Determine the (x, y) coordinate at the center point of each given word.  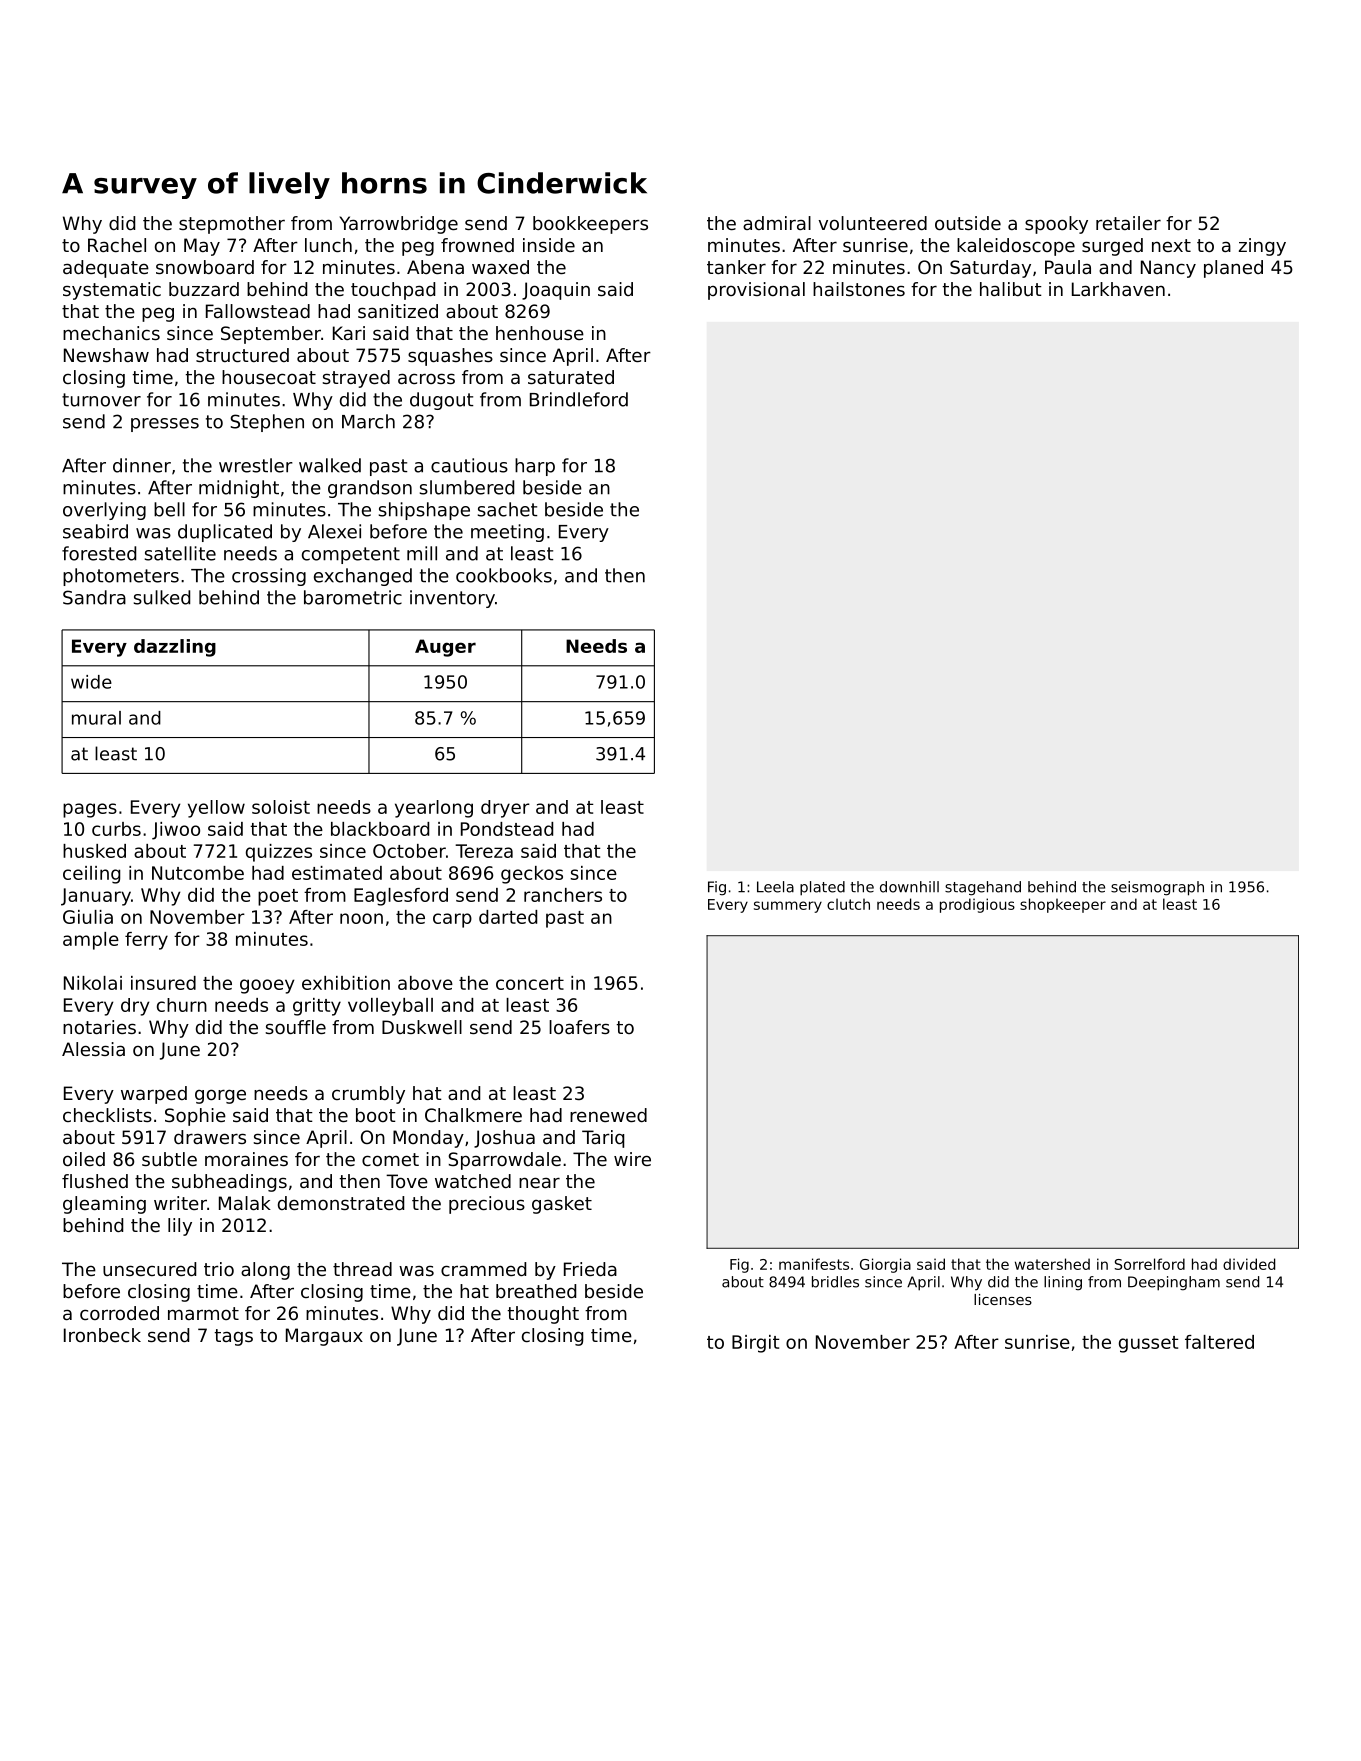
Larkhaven (1118, 289)
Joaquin (556, 291)
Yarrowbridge (399, 225)
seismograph (1157, 888)
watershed (1052, 1264)
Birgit (756, 1344)
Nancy (1168, 269)
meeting (507, 533)
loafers (579, 1027)
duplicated (225, 533)
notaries (99, 1027)
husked (94, 851)
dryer (505, 809)
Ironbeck (102, 1335)
